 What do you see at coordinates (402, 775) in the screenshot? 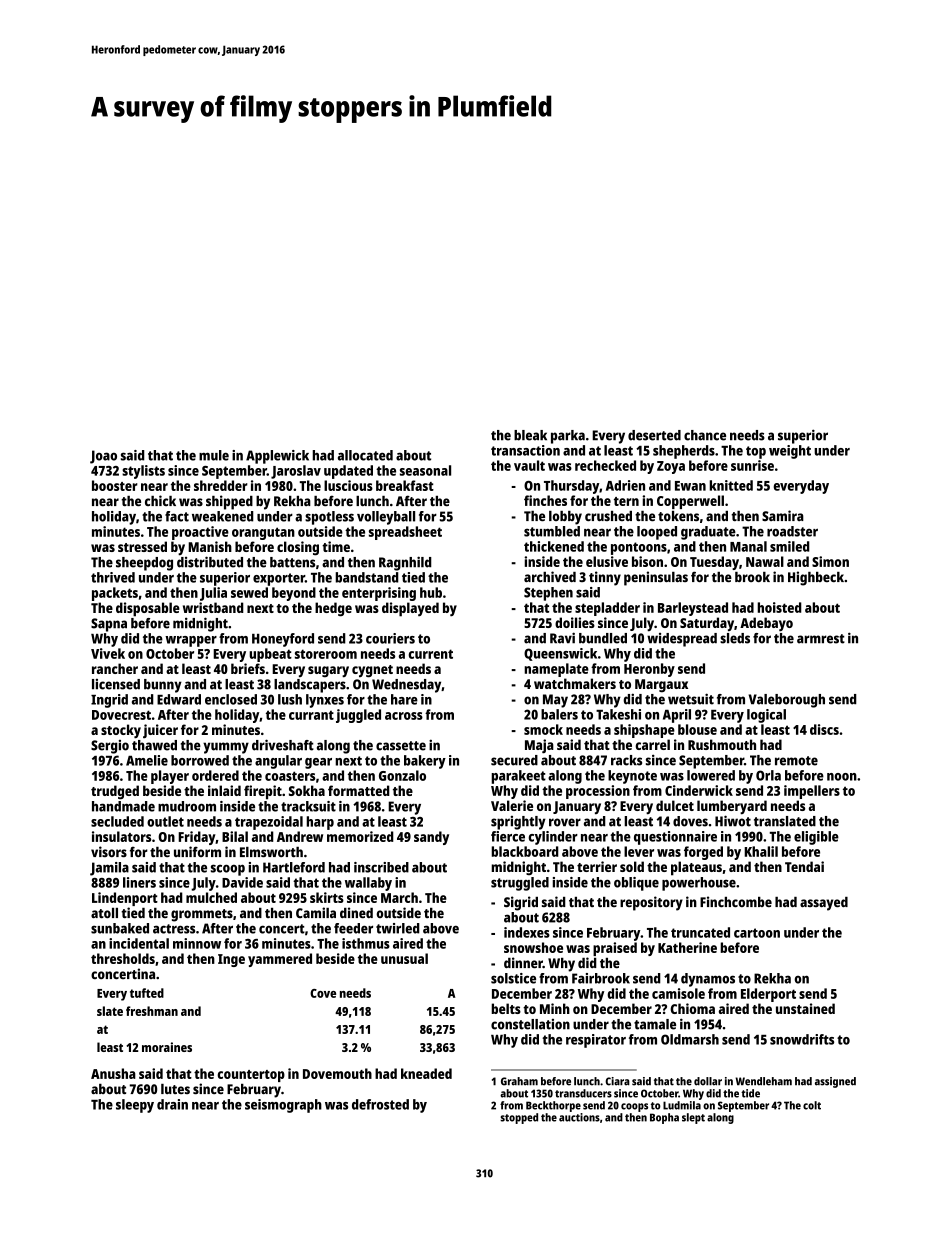
I see `Gonzalo` at bounding box center [402, 775].
